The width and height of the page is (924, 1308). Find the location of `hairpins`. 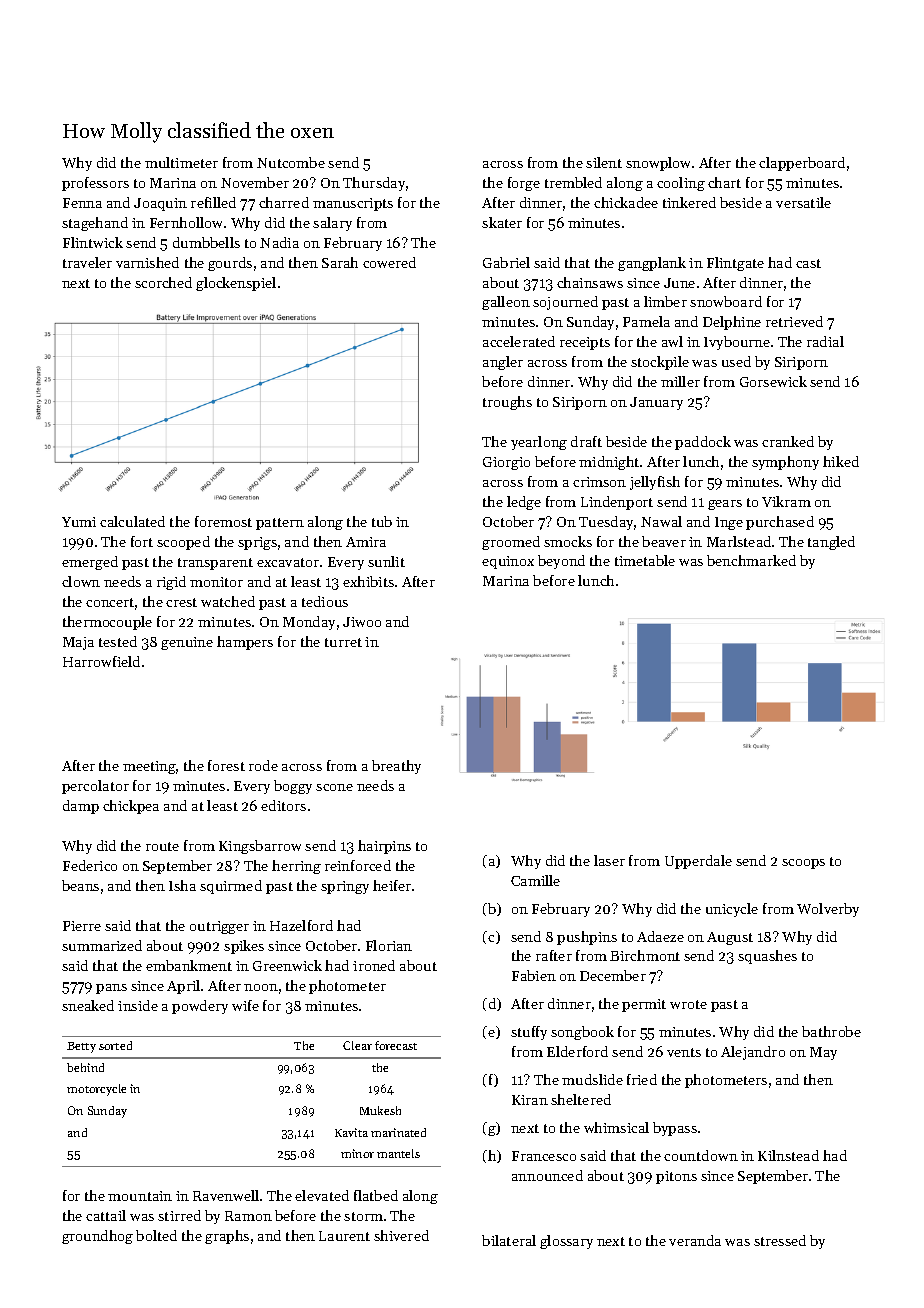

hairpins is located at coordinates (384, 847).
